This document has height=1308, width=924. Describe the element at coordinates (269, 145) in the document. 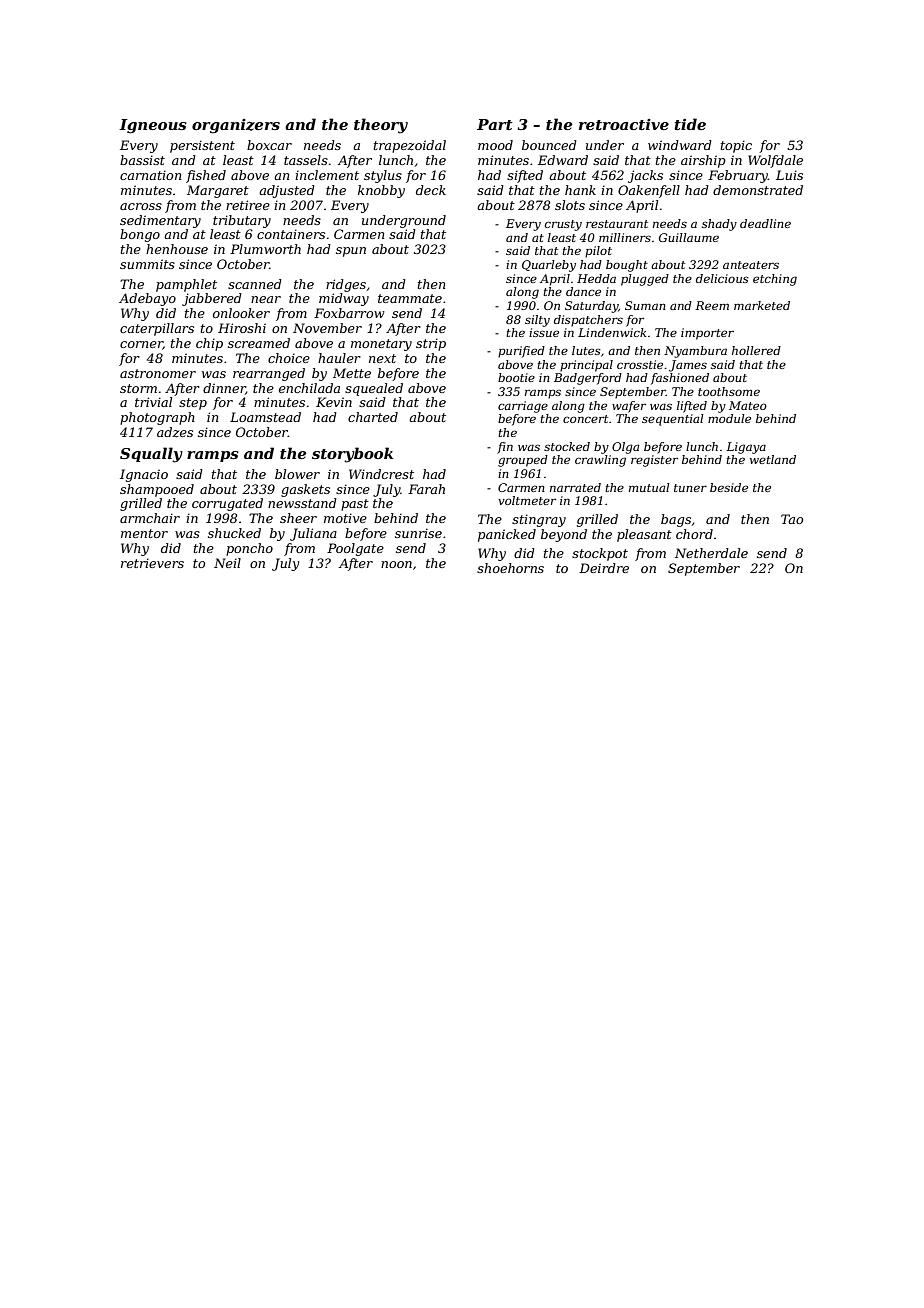

I see `boxcar` at that location.
